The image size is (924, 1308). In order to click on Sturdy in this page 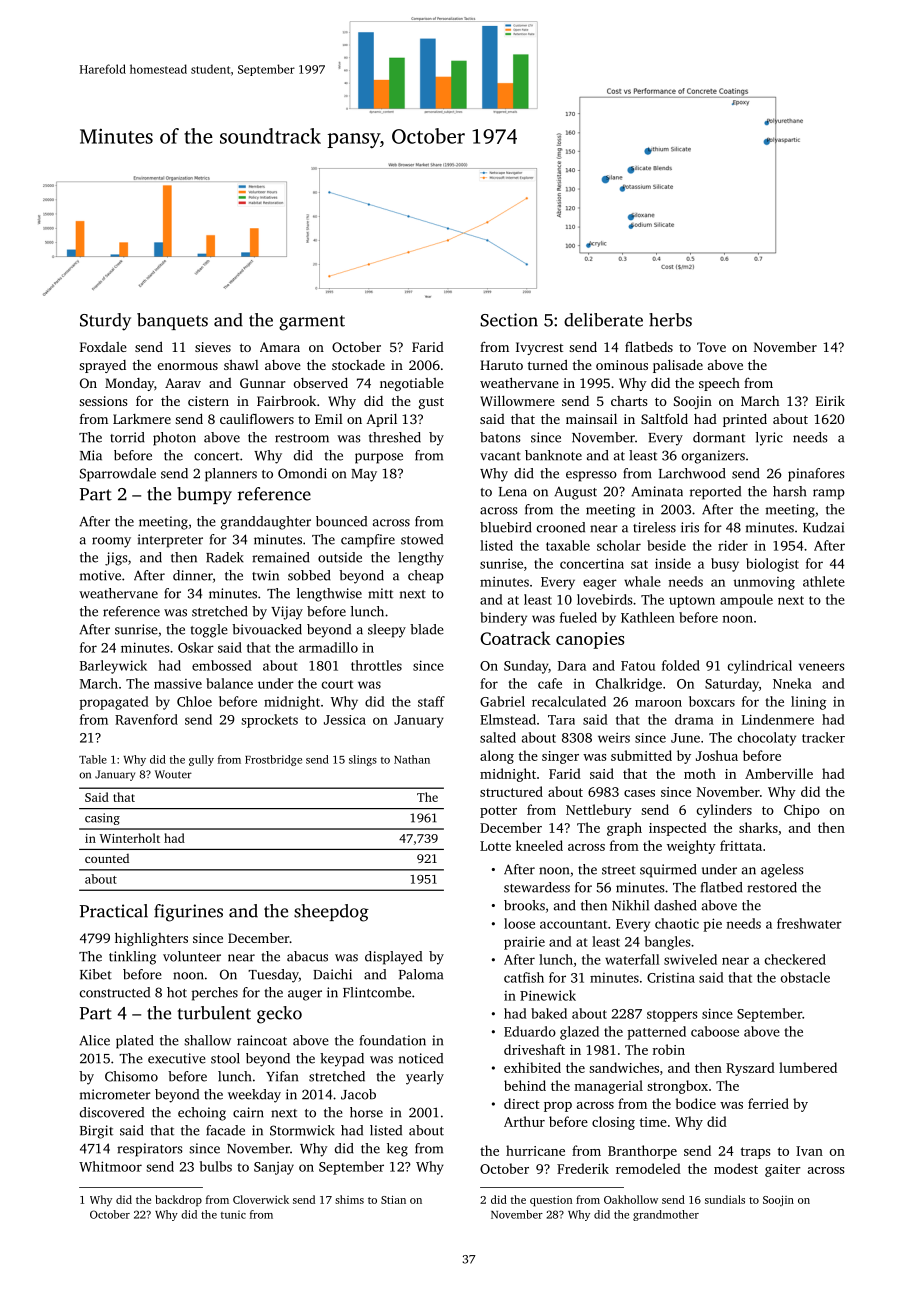, I will do `click(105, 322)`.
